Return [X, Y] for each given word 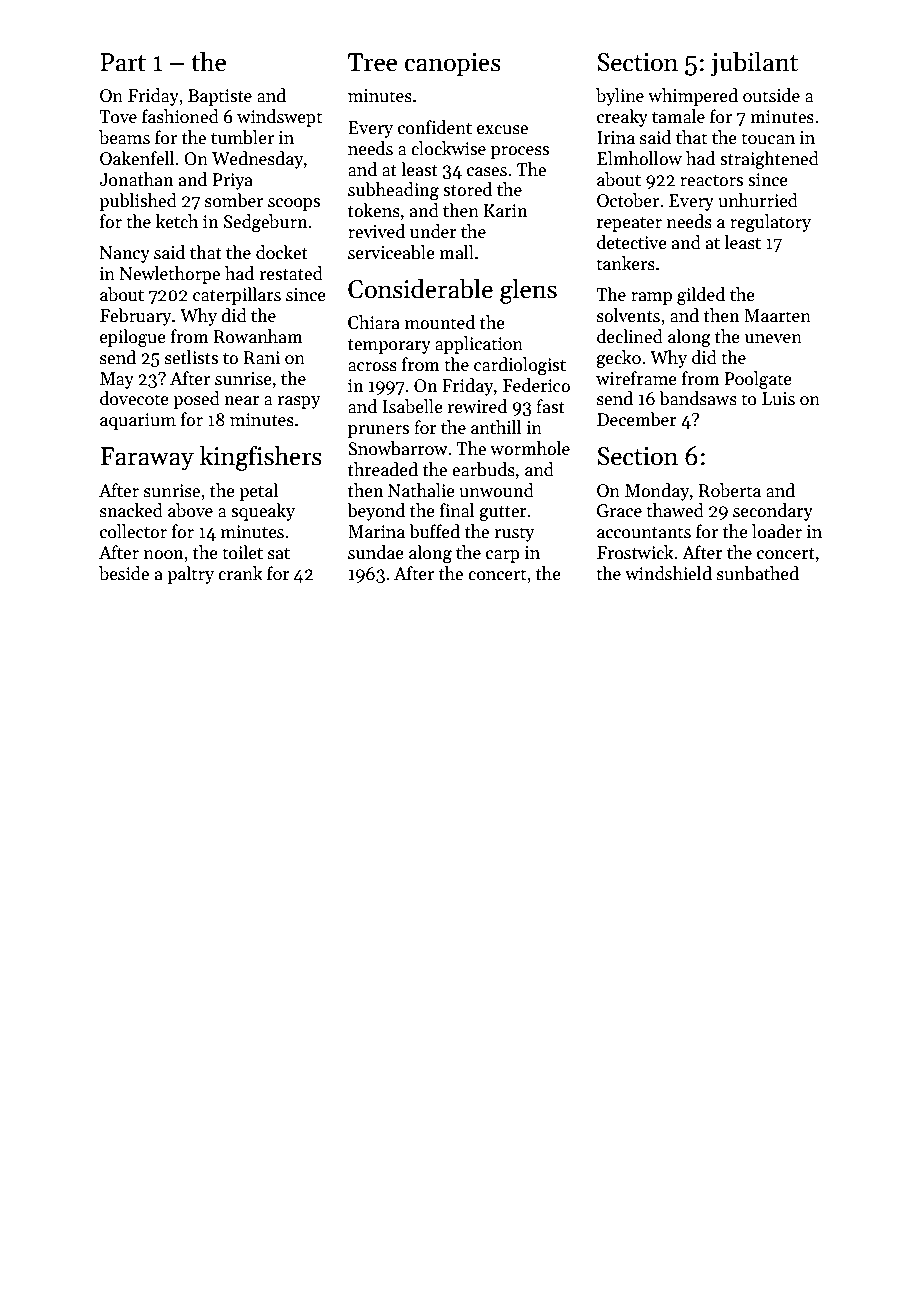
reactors [711, 181]
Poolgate [758, 380]
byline [620, 97]
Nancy [125, 254]
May [117, 380]
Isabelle [413, 406]
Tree [372, 62]
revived [376, 231]
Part [123, 62]
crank [240, 573]
